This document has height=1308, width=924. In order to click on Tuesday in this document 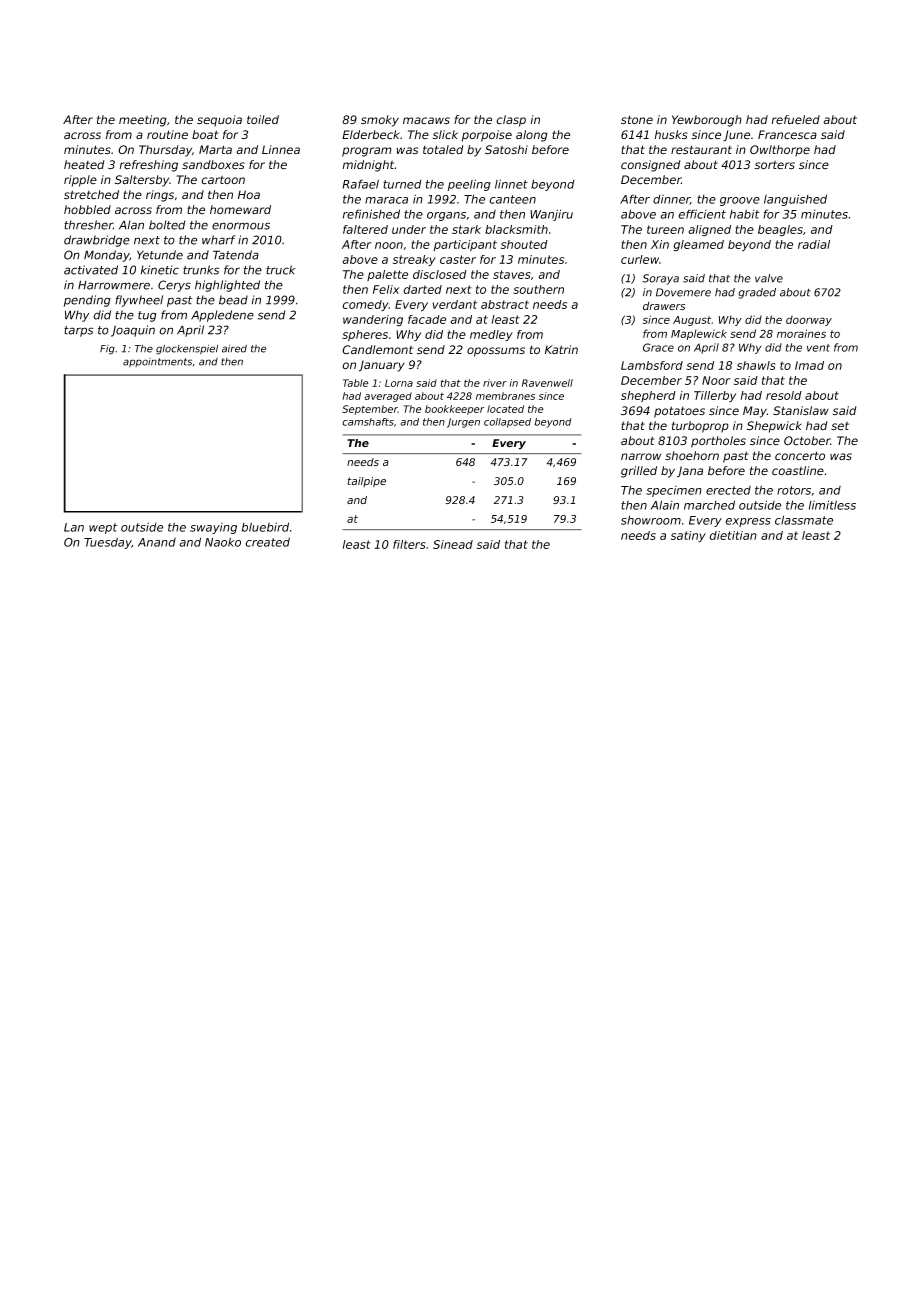, I will do `click(108, 543)`.
